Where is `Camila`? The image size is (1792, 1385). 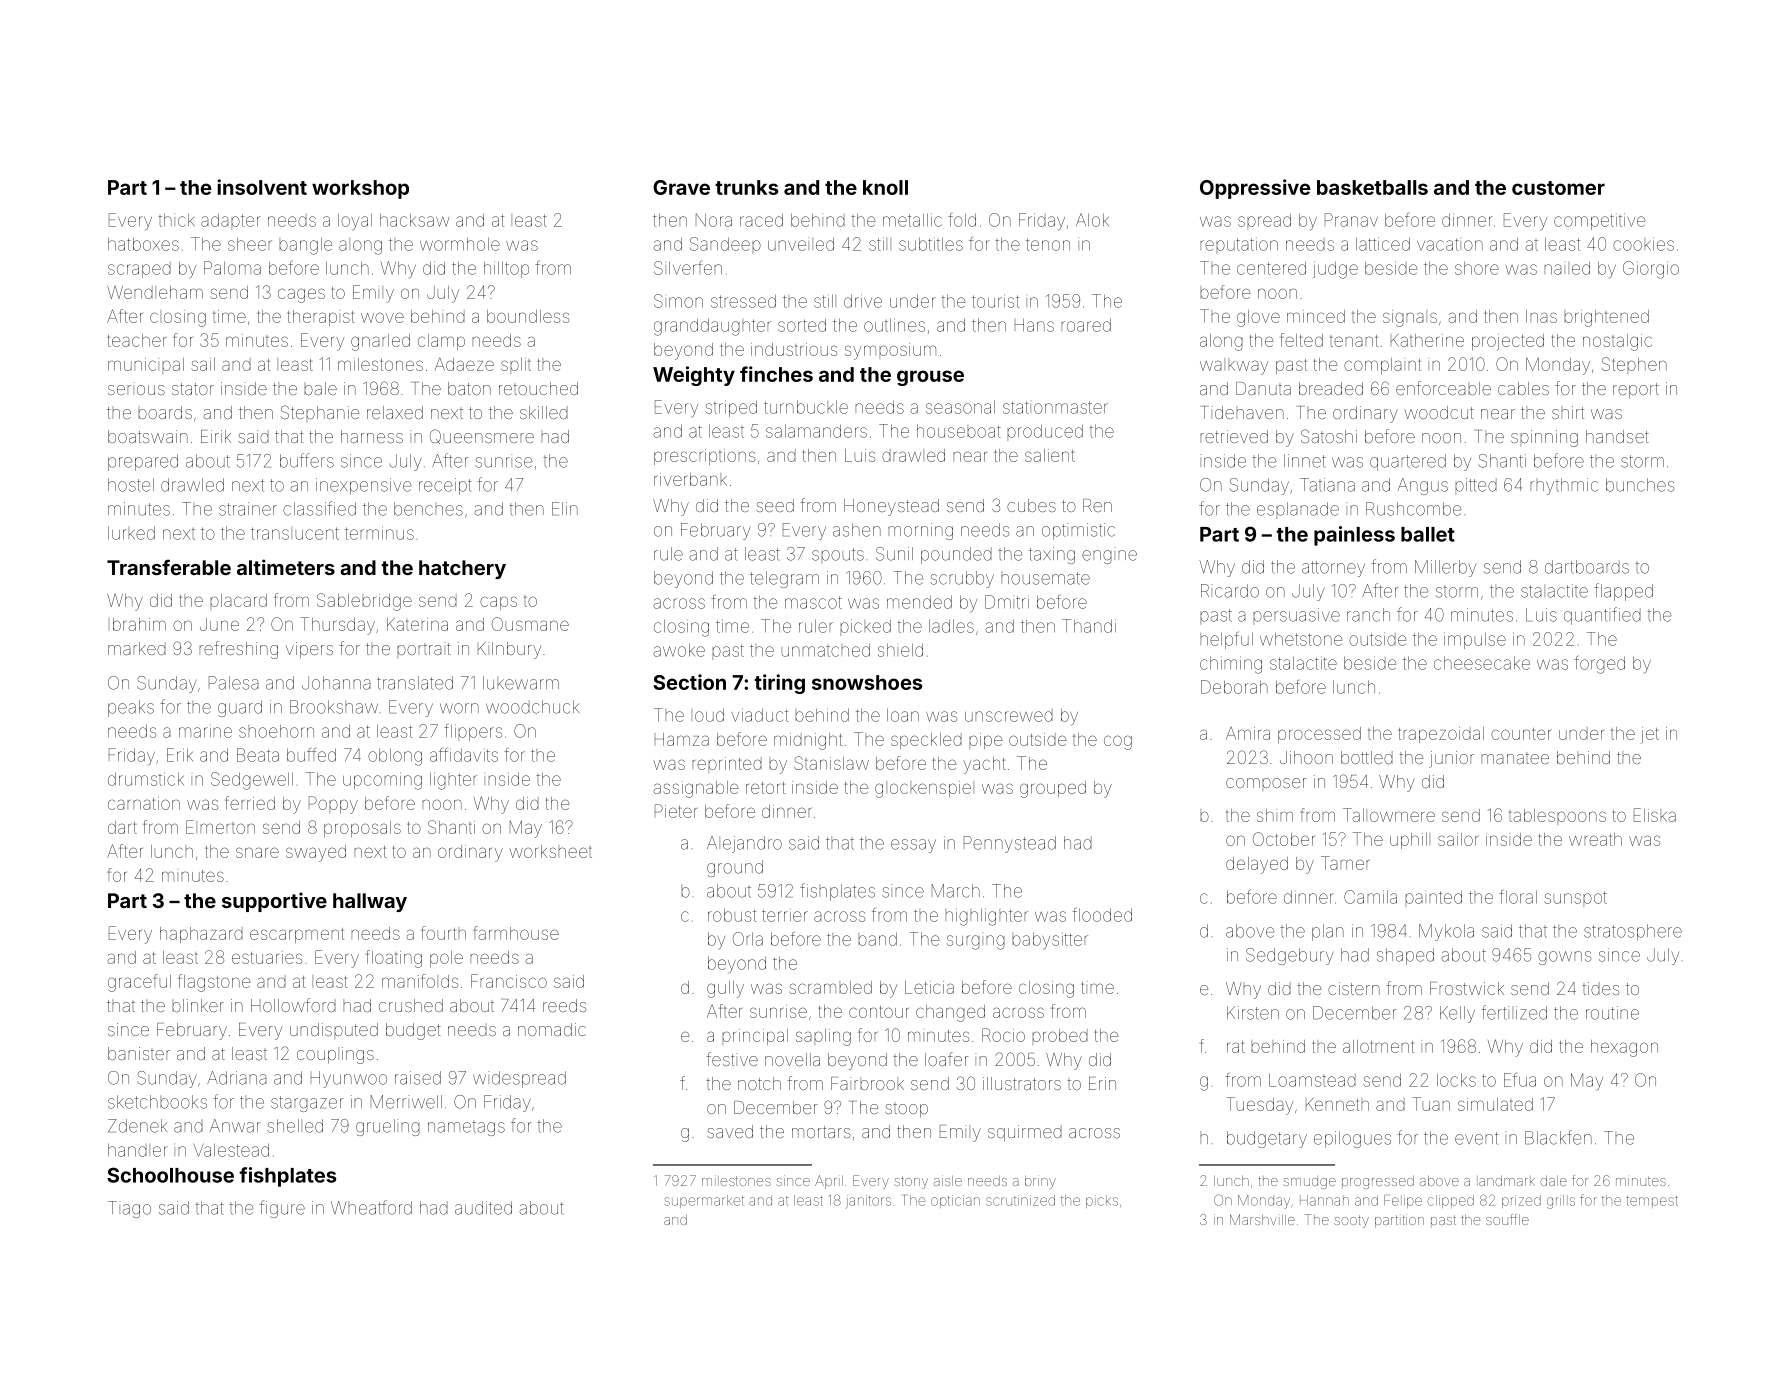 Camila is located at coordinates (1370, 897).
